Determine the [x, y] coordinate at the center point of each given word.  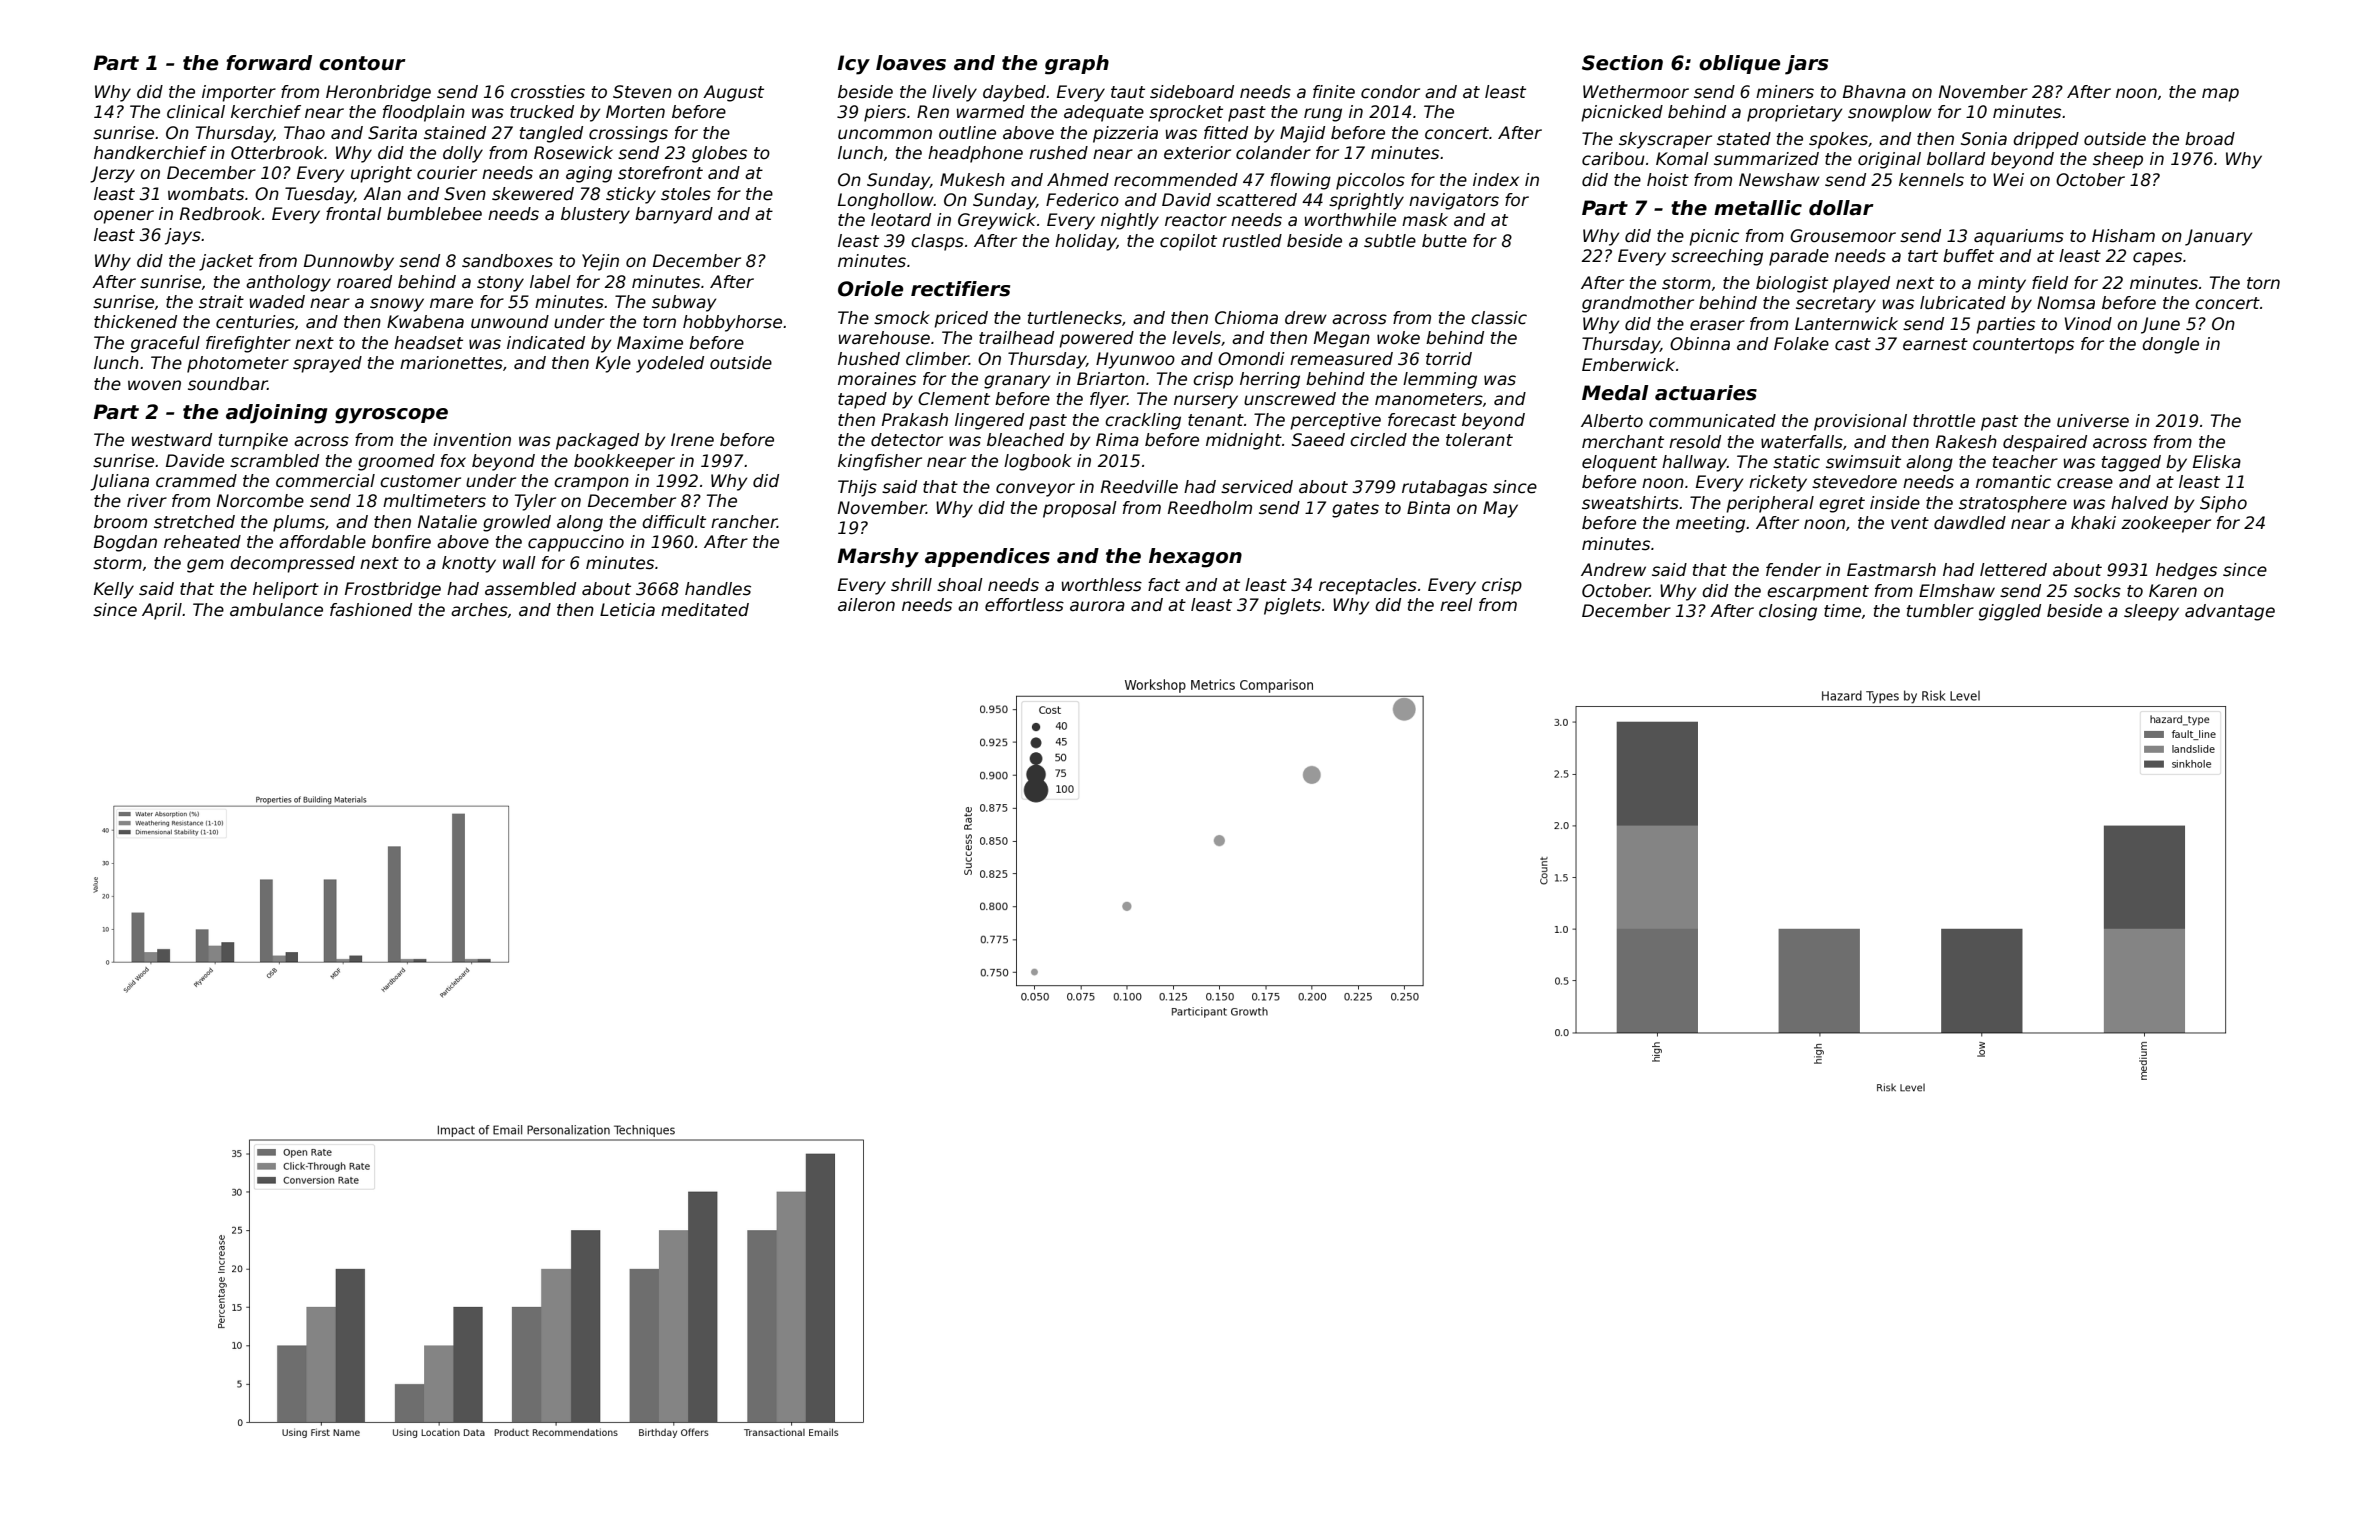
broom [120, 522]
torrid [1449, 359]
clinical [196, 112]
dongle [2170, 345]
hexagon [1195, 558]
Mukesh [972, 180]
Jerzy [112, 174]
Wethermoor [1636, 92]
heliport [286, 590]
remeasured [1341, 359]
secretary [1836, 305]
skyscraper [1665, 140]
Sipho [2223, 504]
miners [1785, 92]
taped [862, 400]
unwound [510, 322]
